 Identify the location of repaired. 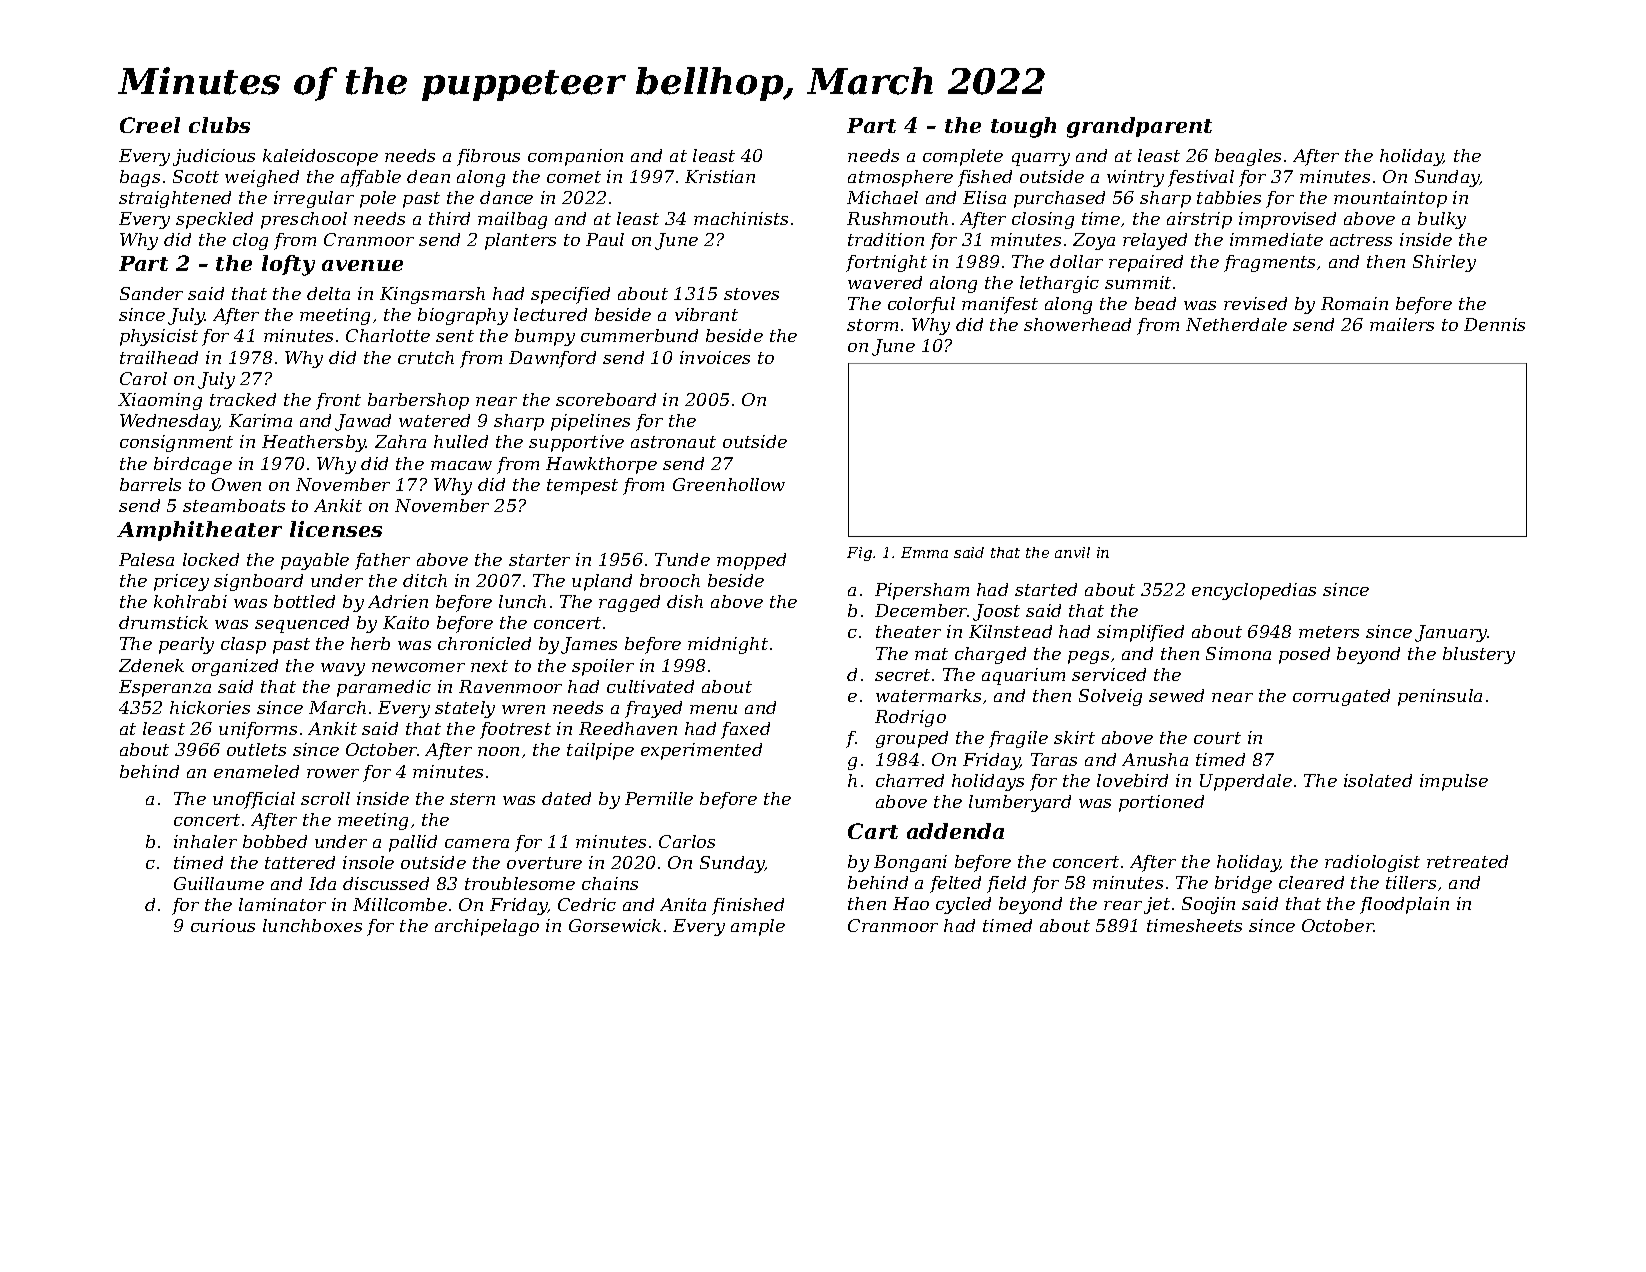
(1146, 263).
